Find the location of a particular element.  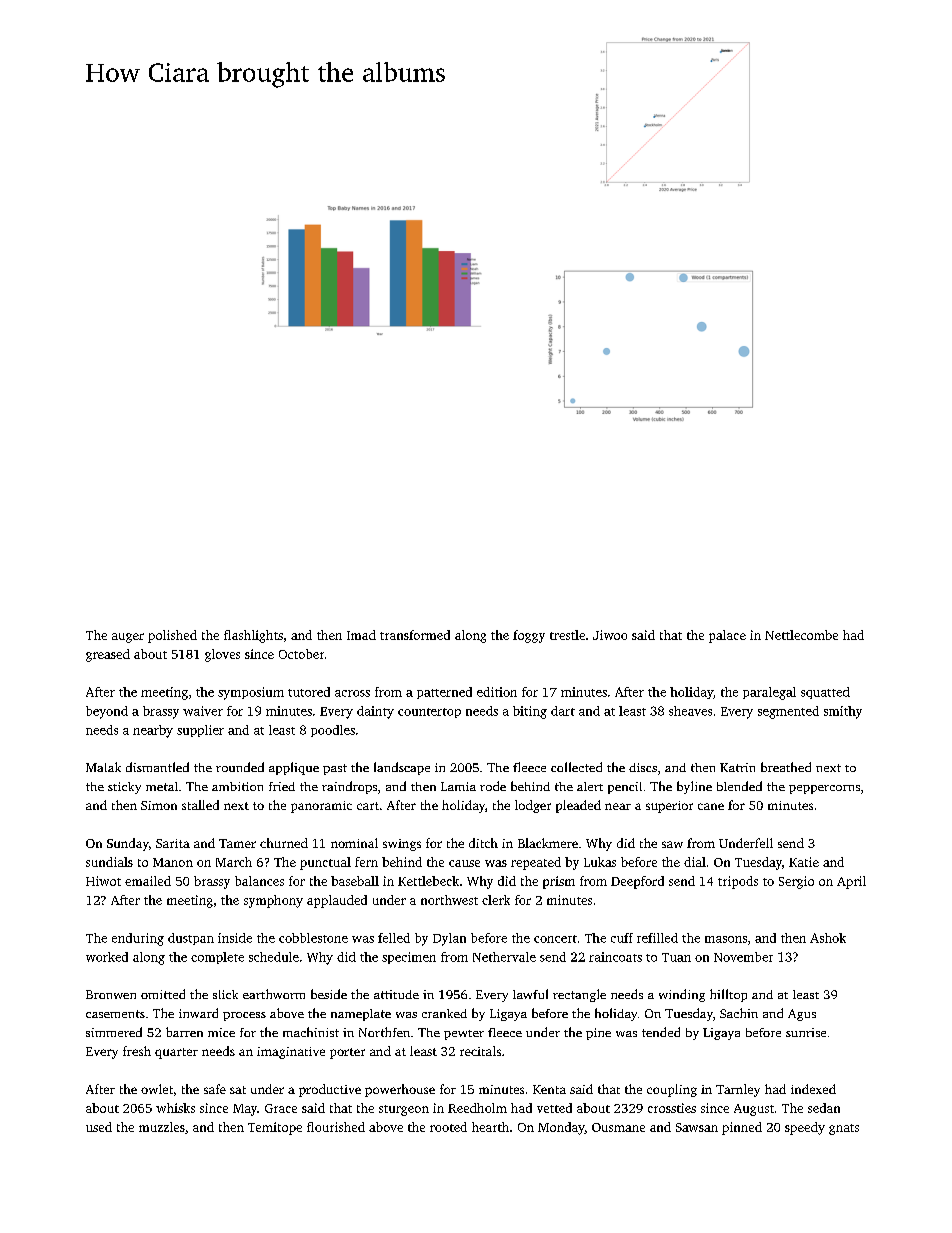

inward is located at coordinates (198, 1013).
